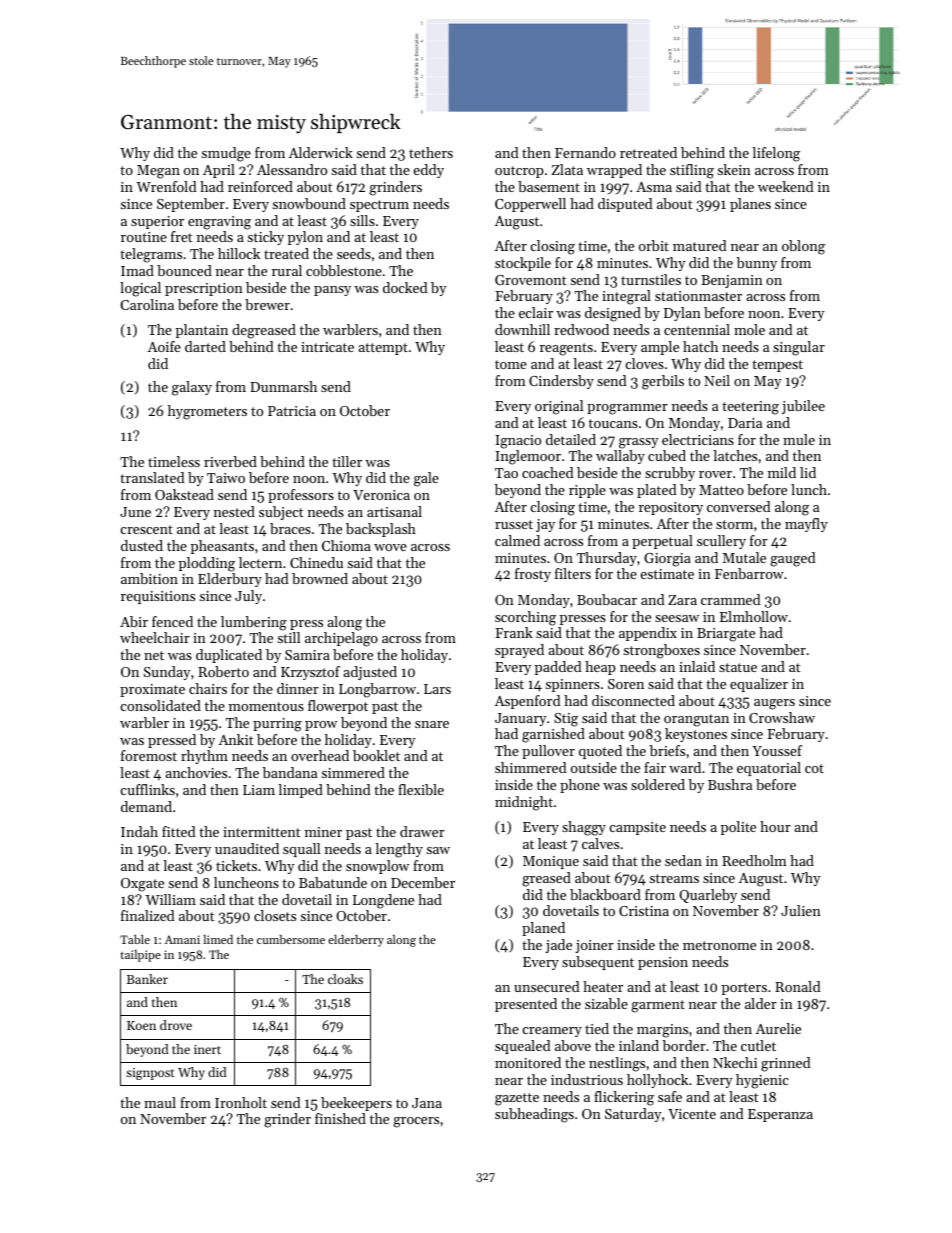 The height and width of the screenshot is (1233, 952). Describe the element at coordinates (806, 525) in the screenshot. I see `mayfly` at that location.
